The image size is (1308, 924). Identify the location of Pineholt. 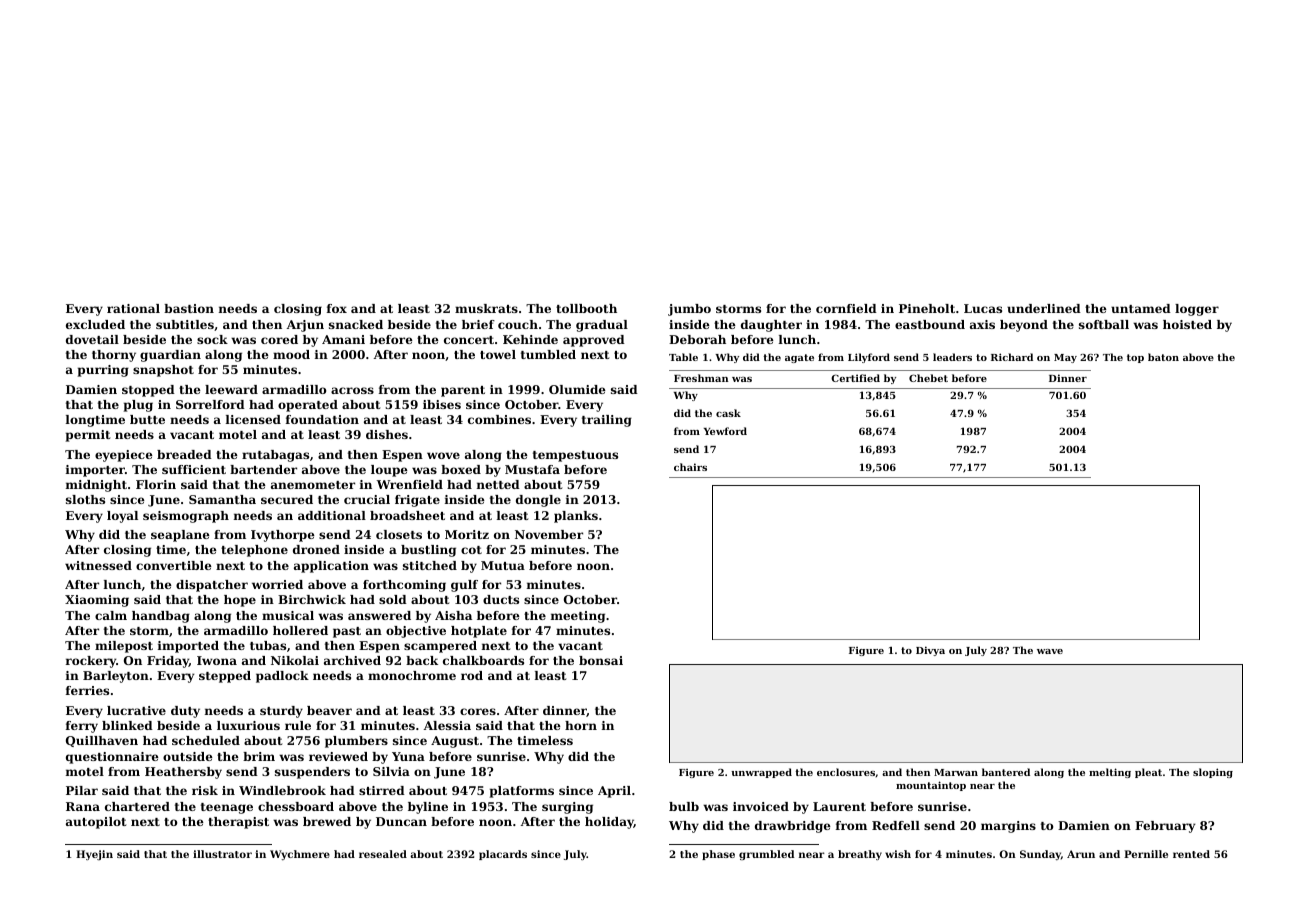
(927, 308).
